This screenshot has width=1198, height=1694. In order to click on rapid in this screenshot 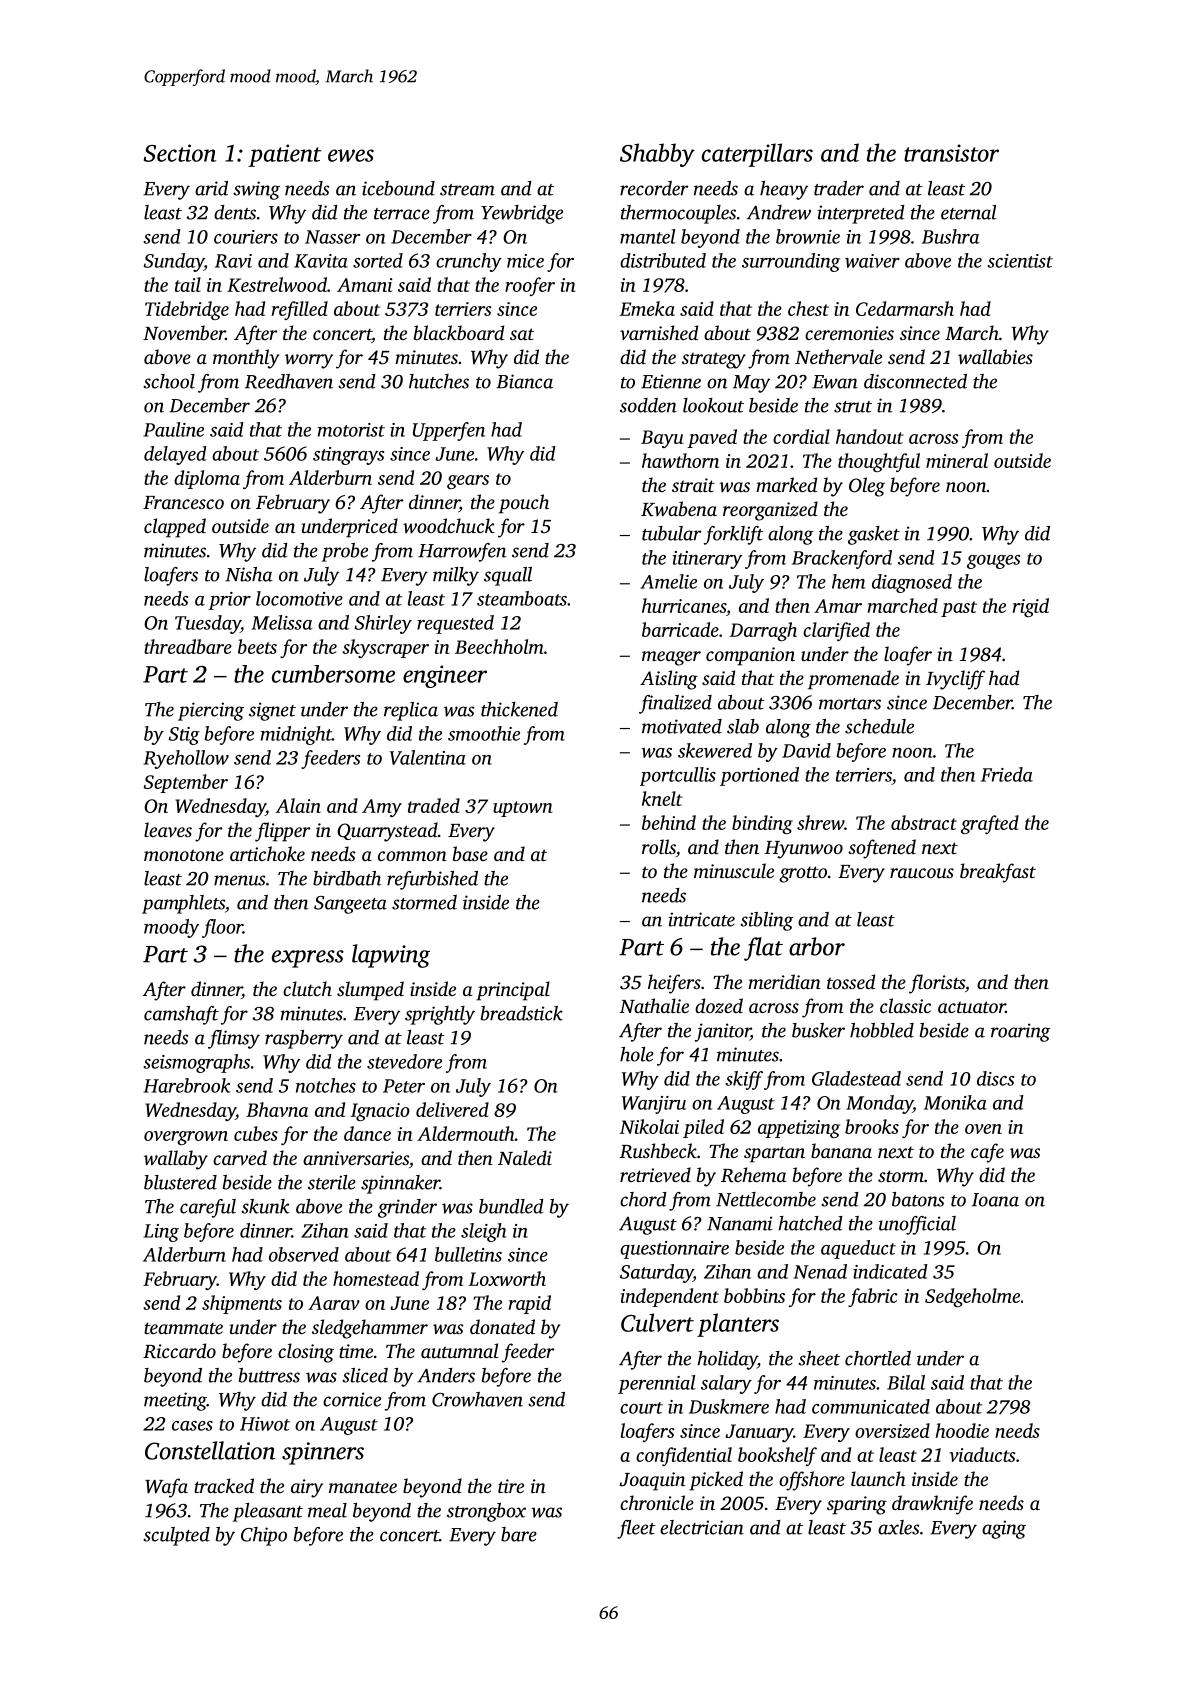, I will do `click(530, 1304)`.
